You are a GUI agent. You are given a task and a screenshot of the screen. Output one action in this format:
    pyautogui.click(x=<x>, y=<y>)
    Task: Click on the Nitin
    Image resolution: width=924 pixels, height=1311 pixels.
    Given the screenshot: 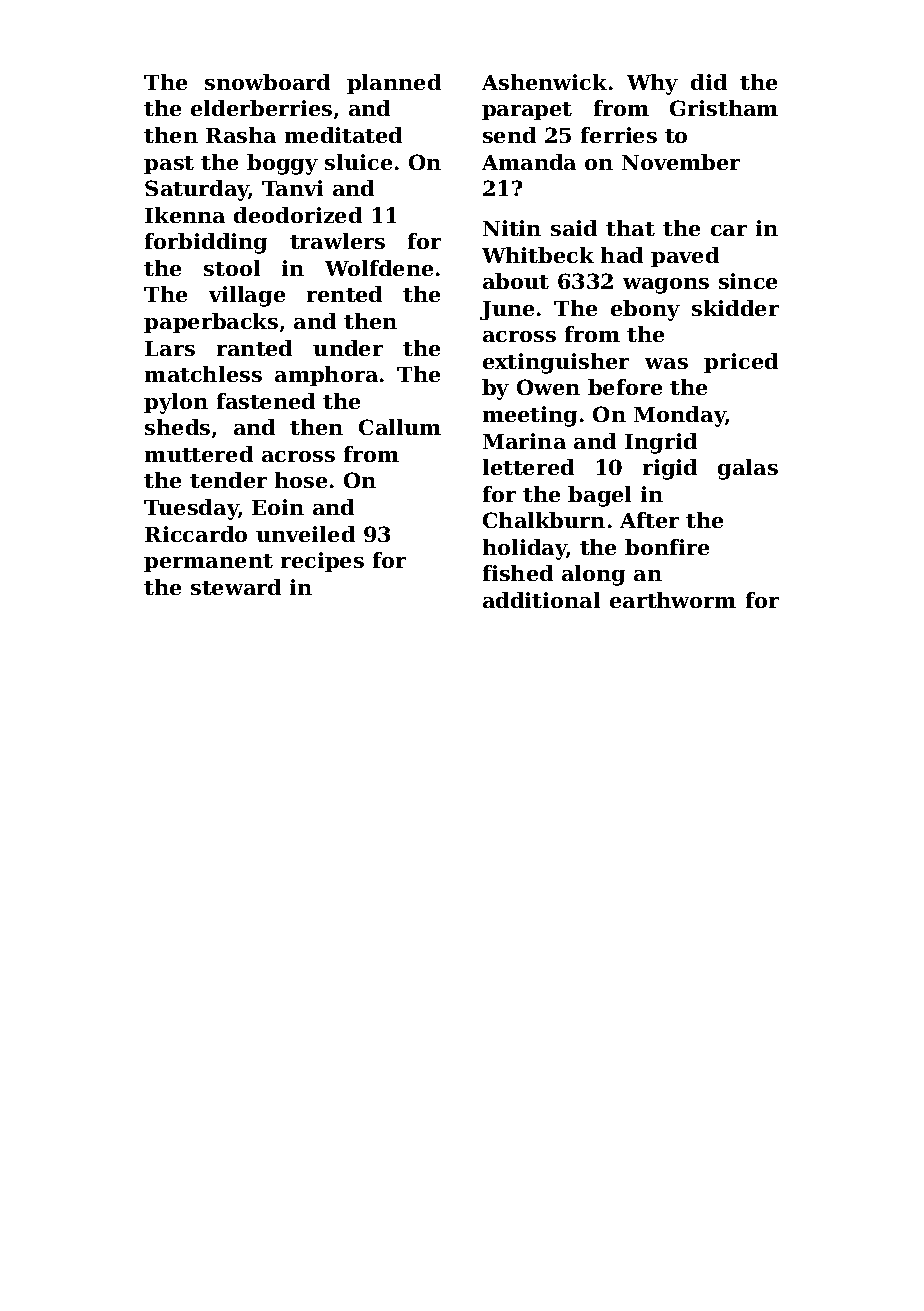 What is the action you would take?
    pyautogui.click(x=512, y=228)
